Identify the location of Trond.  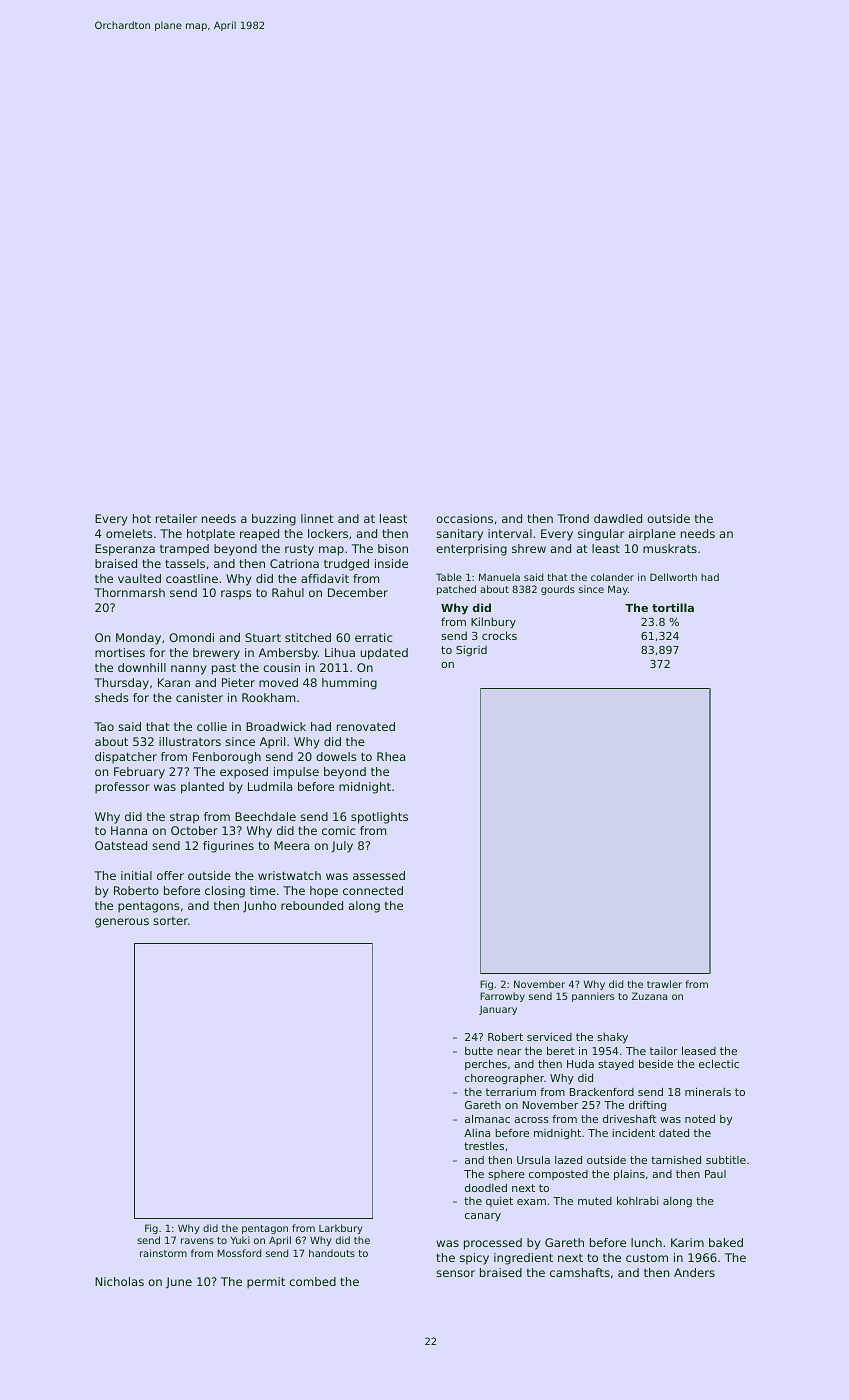
(573, 518).
